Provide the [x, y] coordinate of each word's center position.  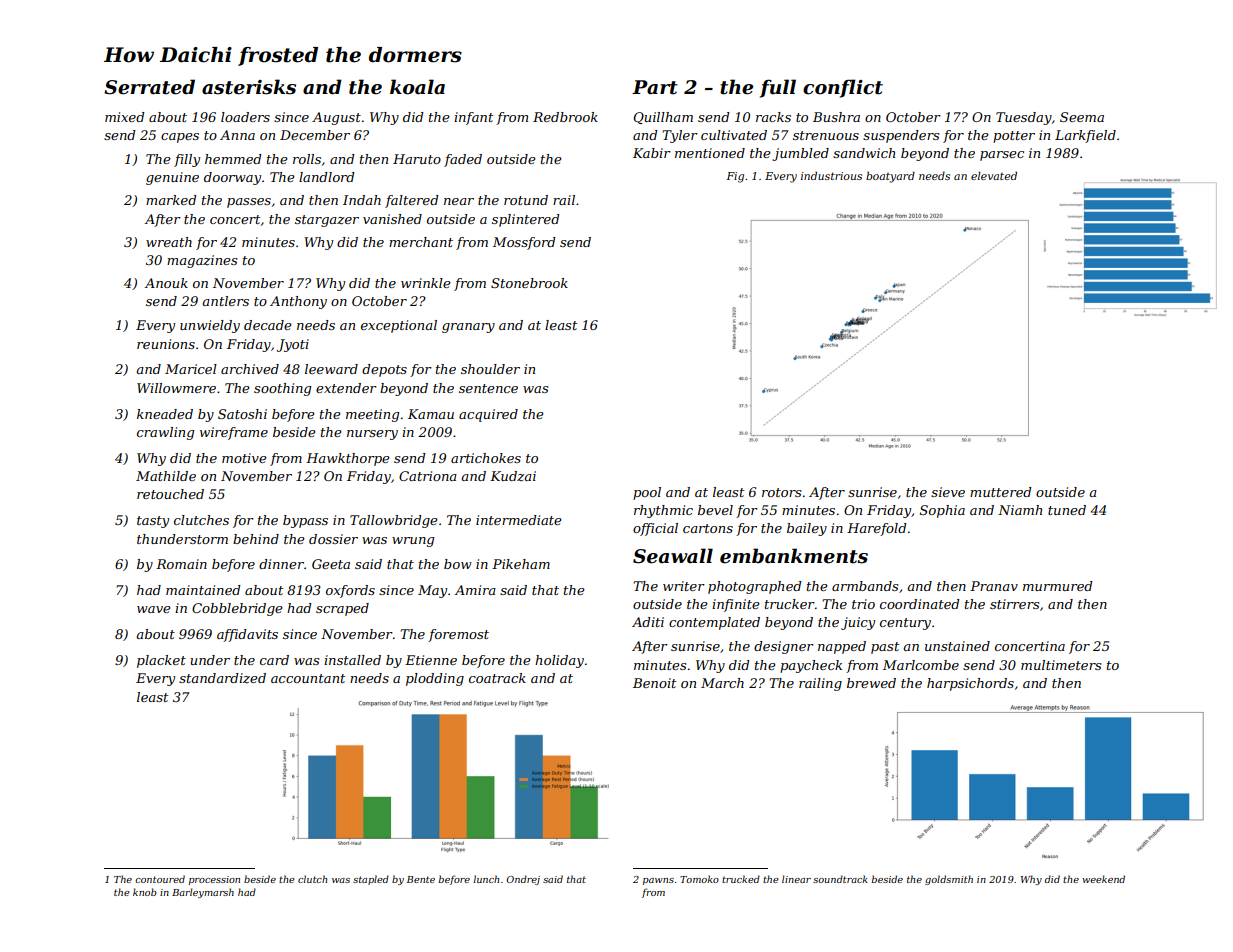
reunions [166, 344]
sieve [948, 492]
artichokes [486, 458]
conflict [843, 88]
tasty [153, 522]
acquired [488, 415]
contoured [160, 879]
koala [417, 87]
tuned [1067, 510]
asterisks [249, 87]
